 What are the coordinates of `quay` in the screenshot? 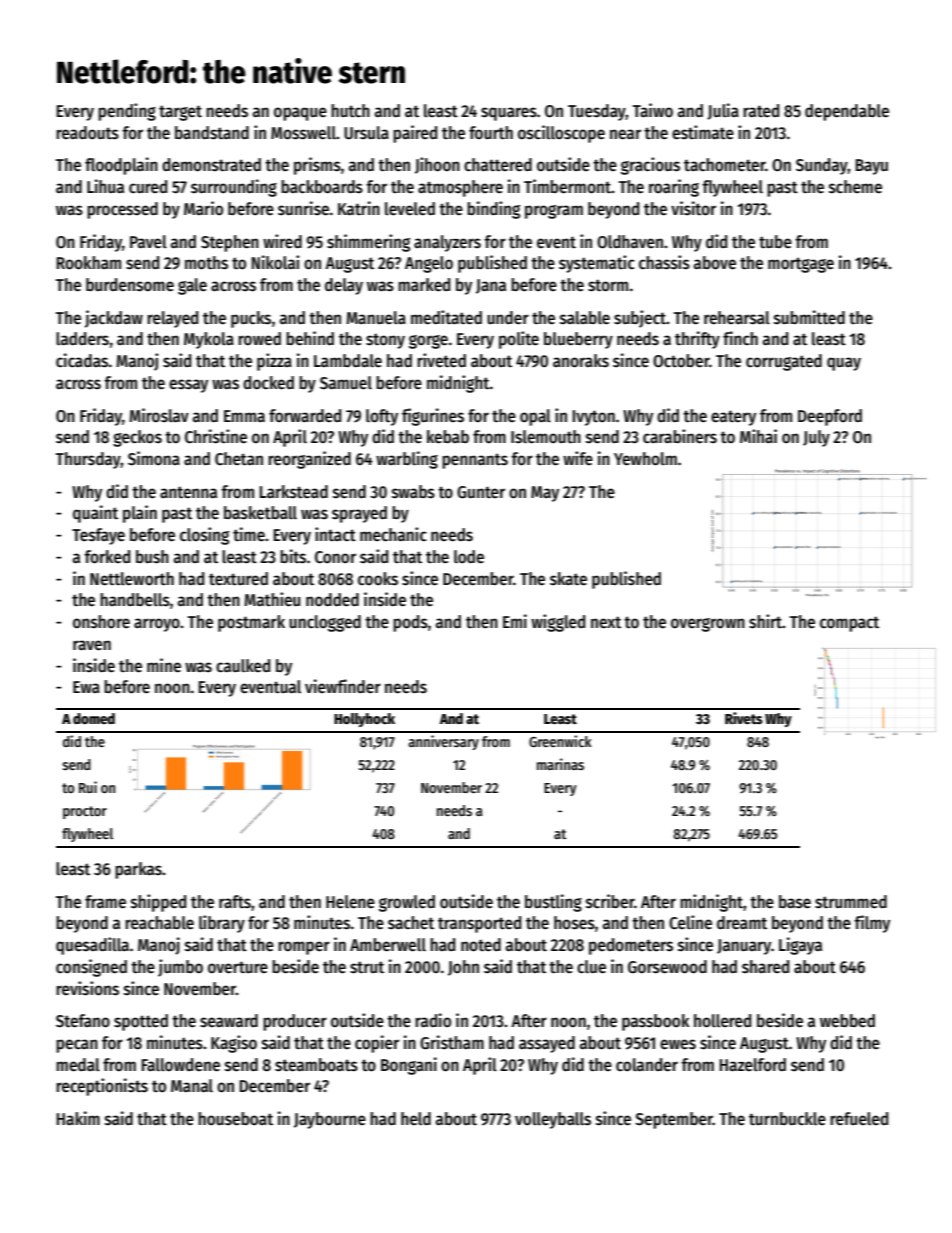 It's located at (844, 364).
